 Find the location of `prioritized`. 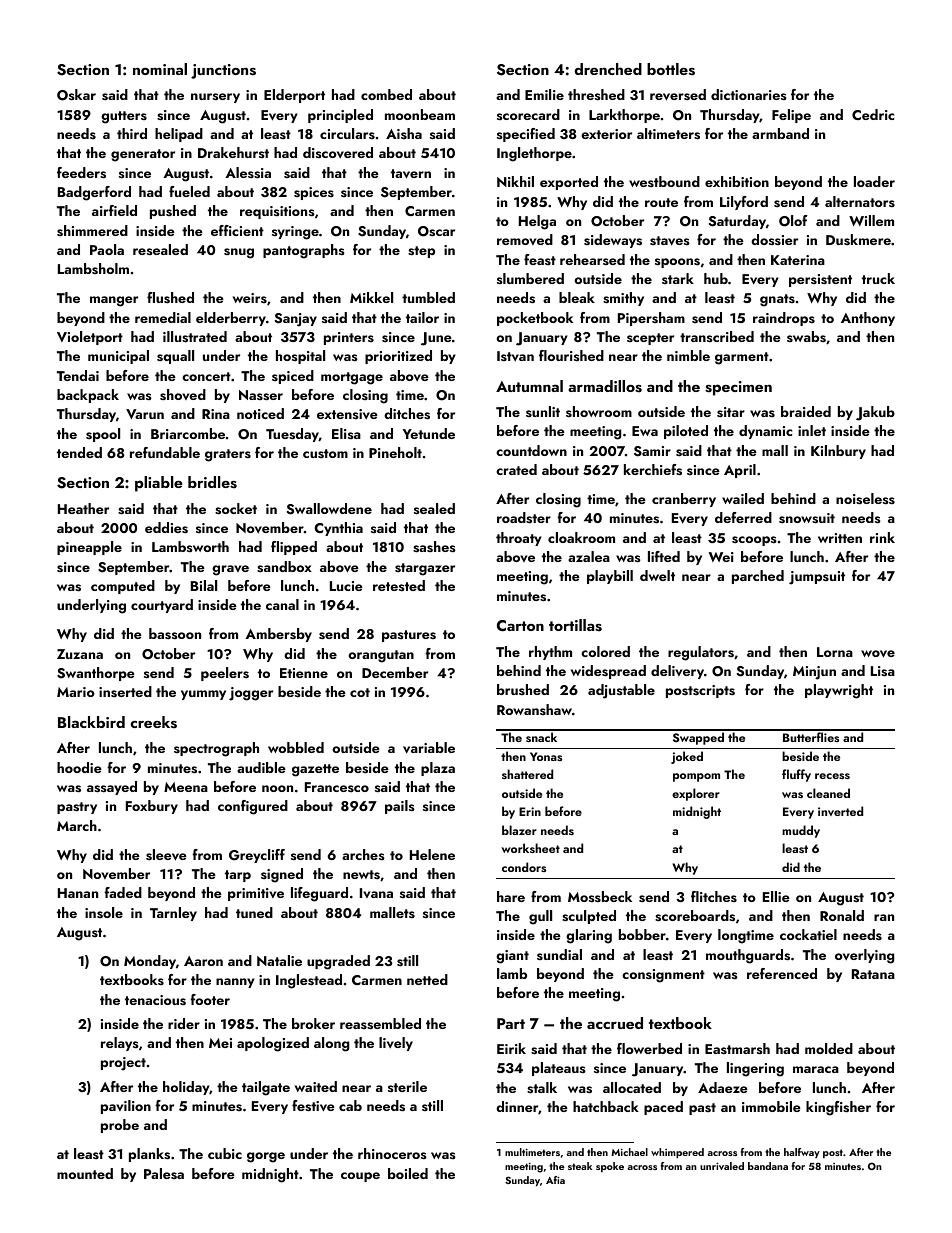

prioritized is located at coordinates (398, 357).
